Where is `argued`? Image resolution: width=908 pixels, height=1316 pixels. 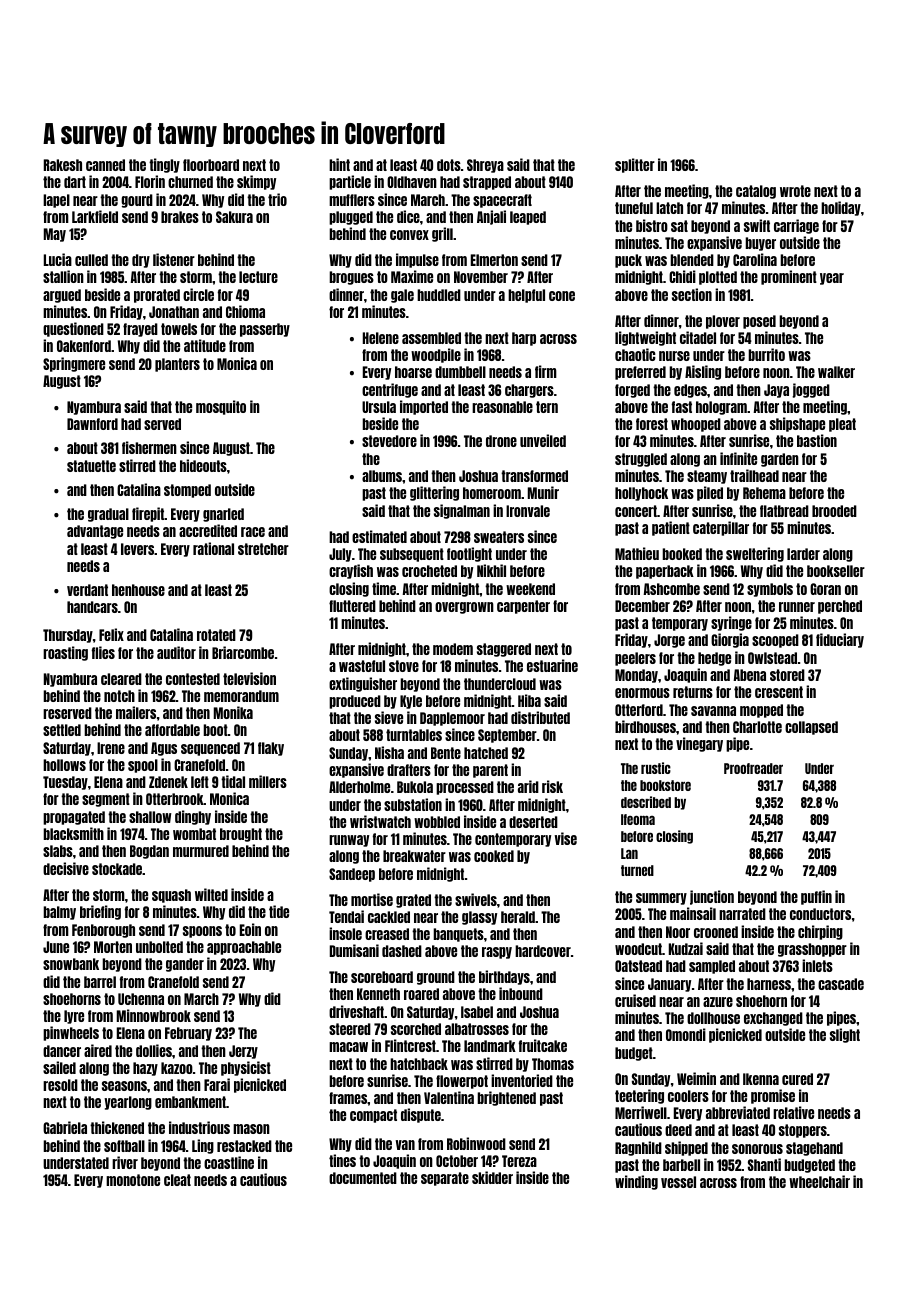 argued is located at coordinates (62, 296).
